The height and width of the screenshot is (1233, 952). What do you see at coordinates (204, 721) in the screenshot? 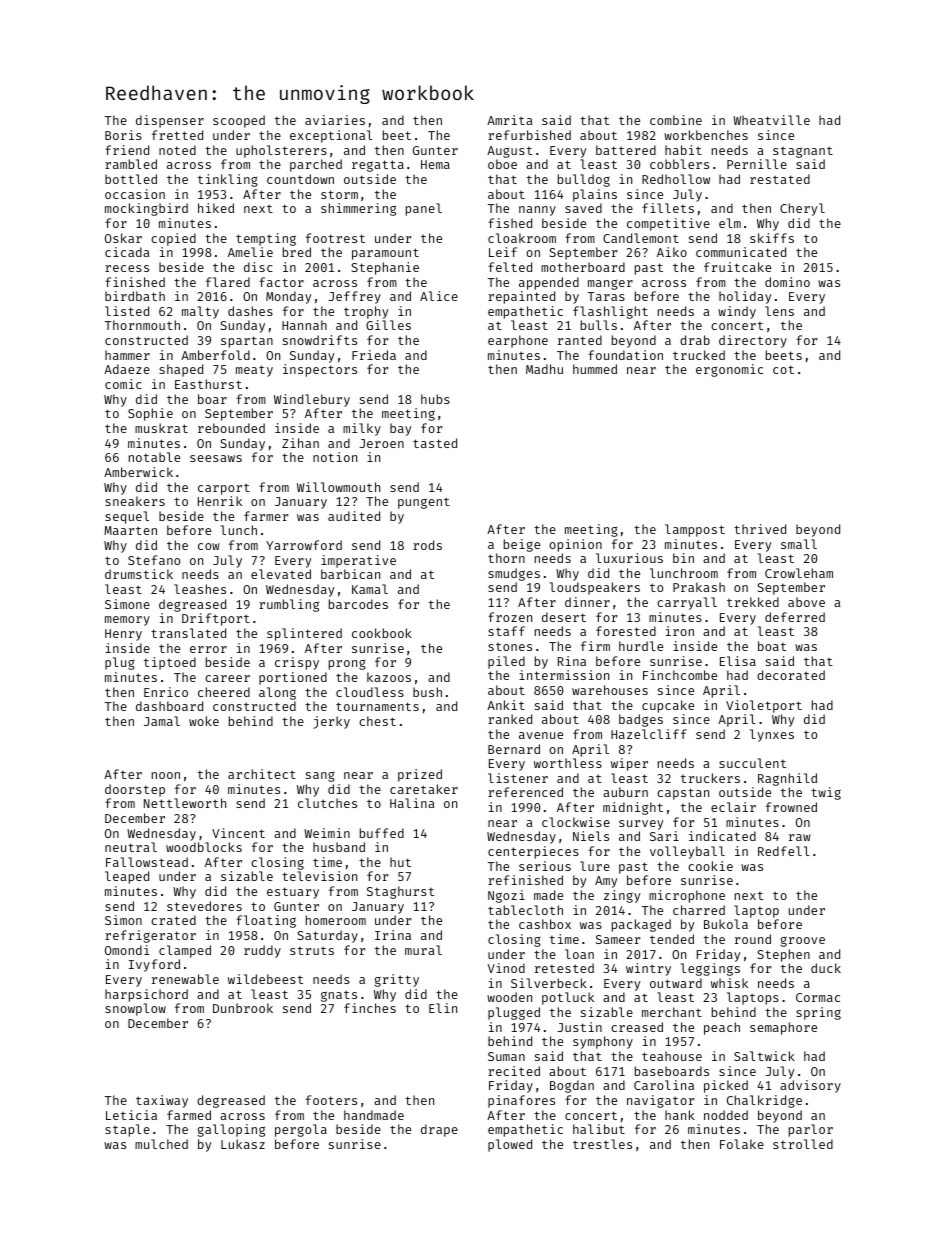
I see `woke` at bounding box center [204, 721].
